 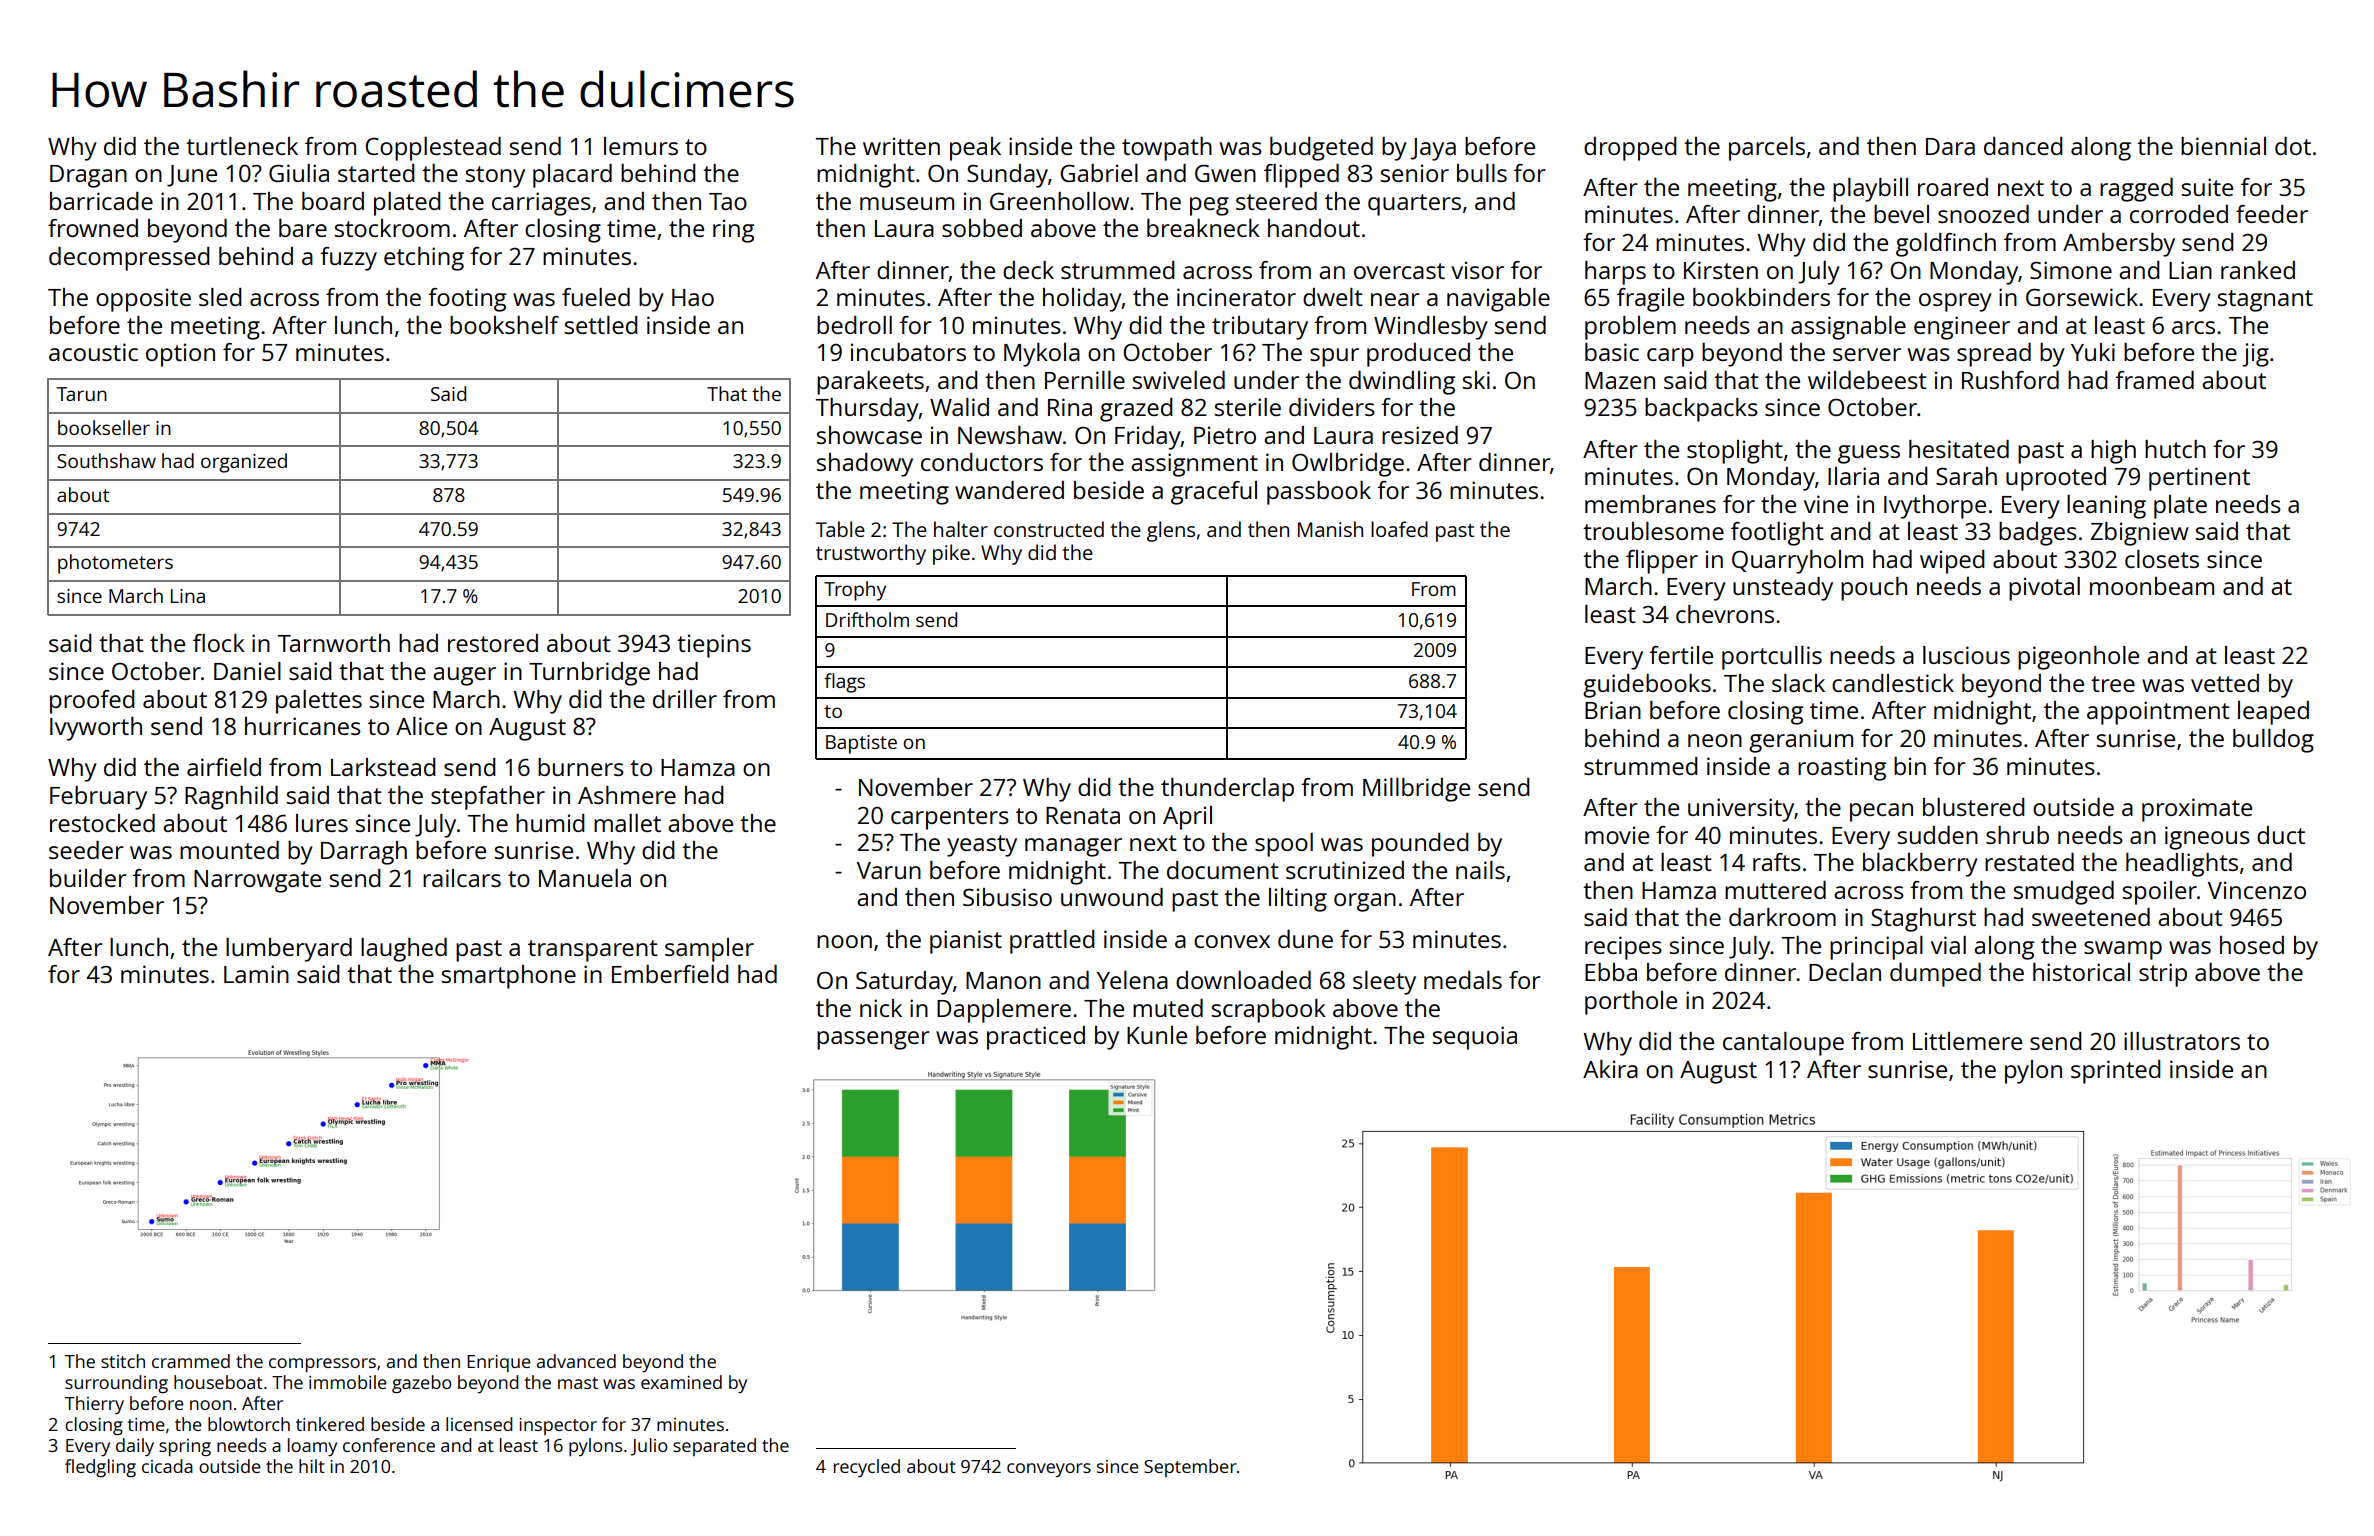 What do you see at coordinates (901, 146) in the page?
I see `written` at bounding box center [901, 146].
